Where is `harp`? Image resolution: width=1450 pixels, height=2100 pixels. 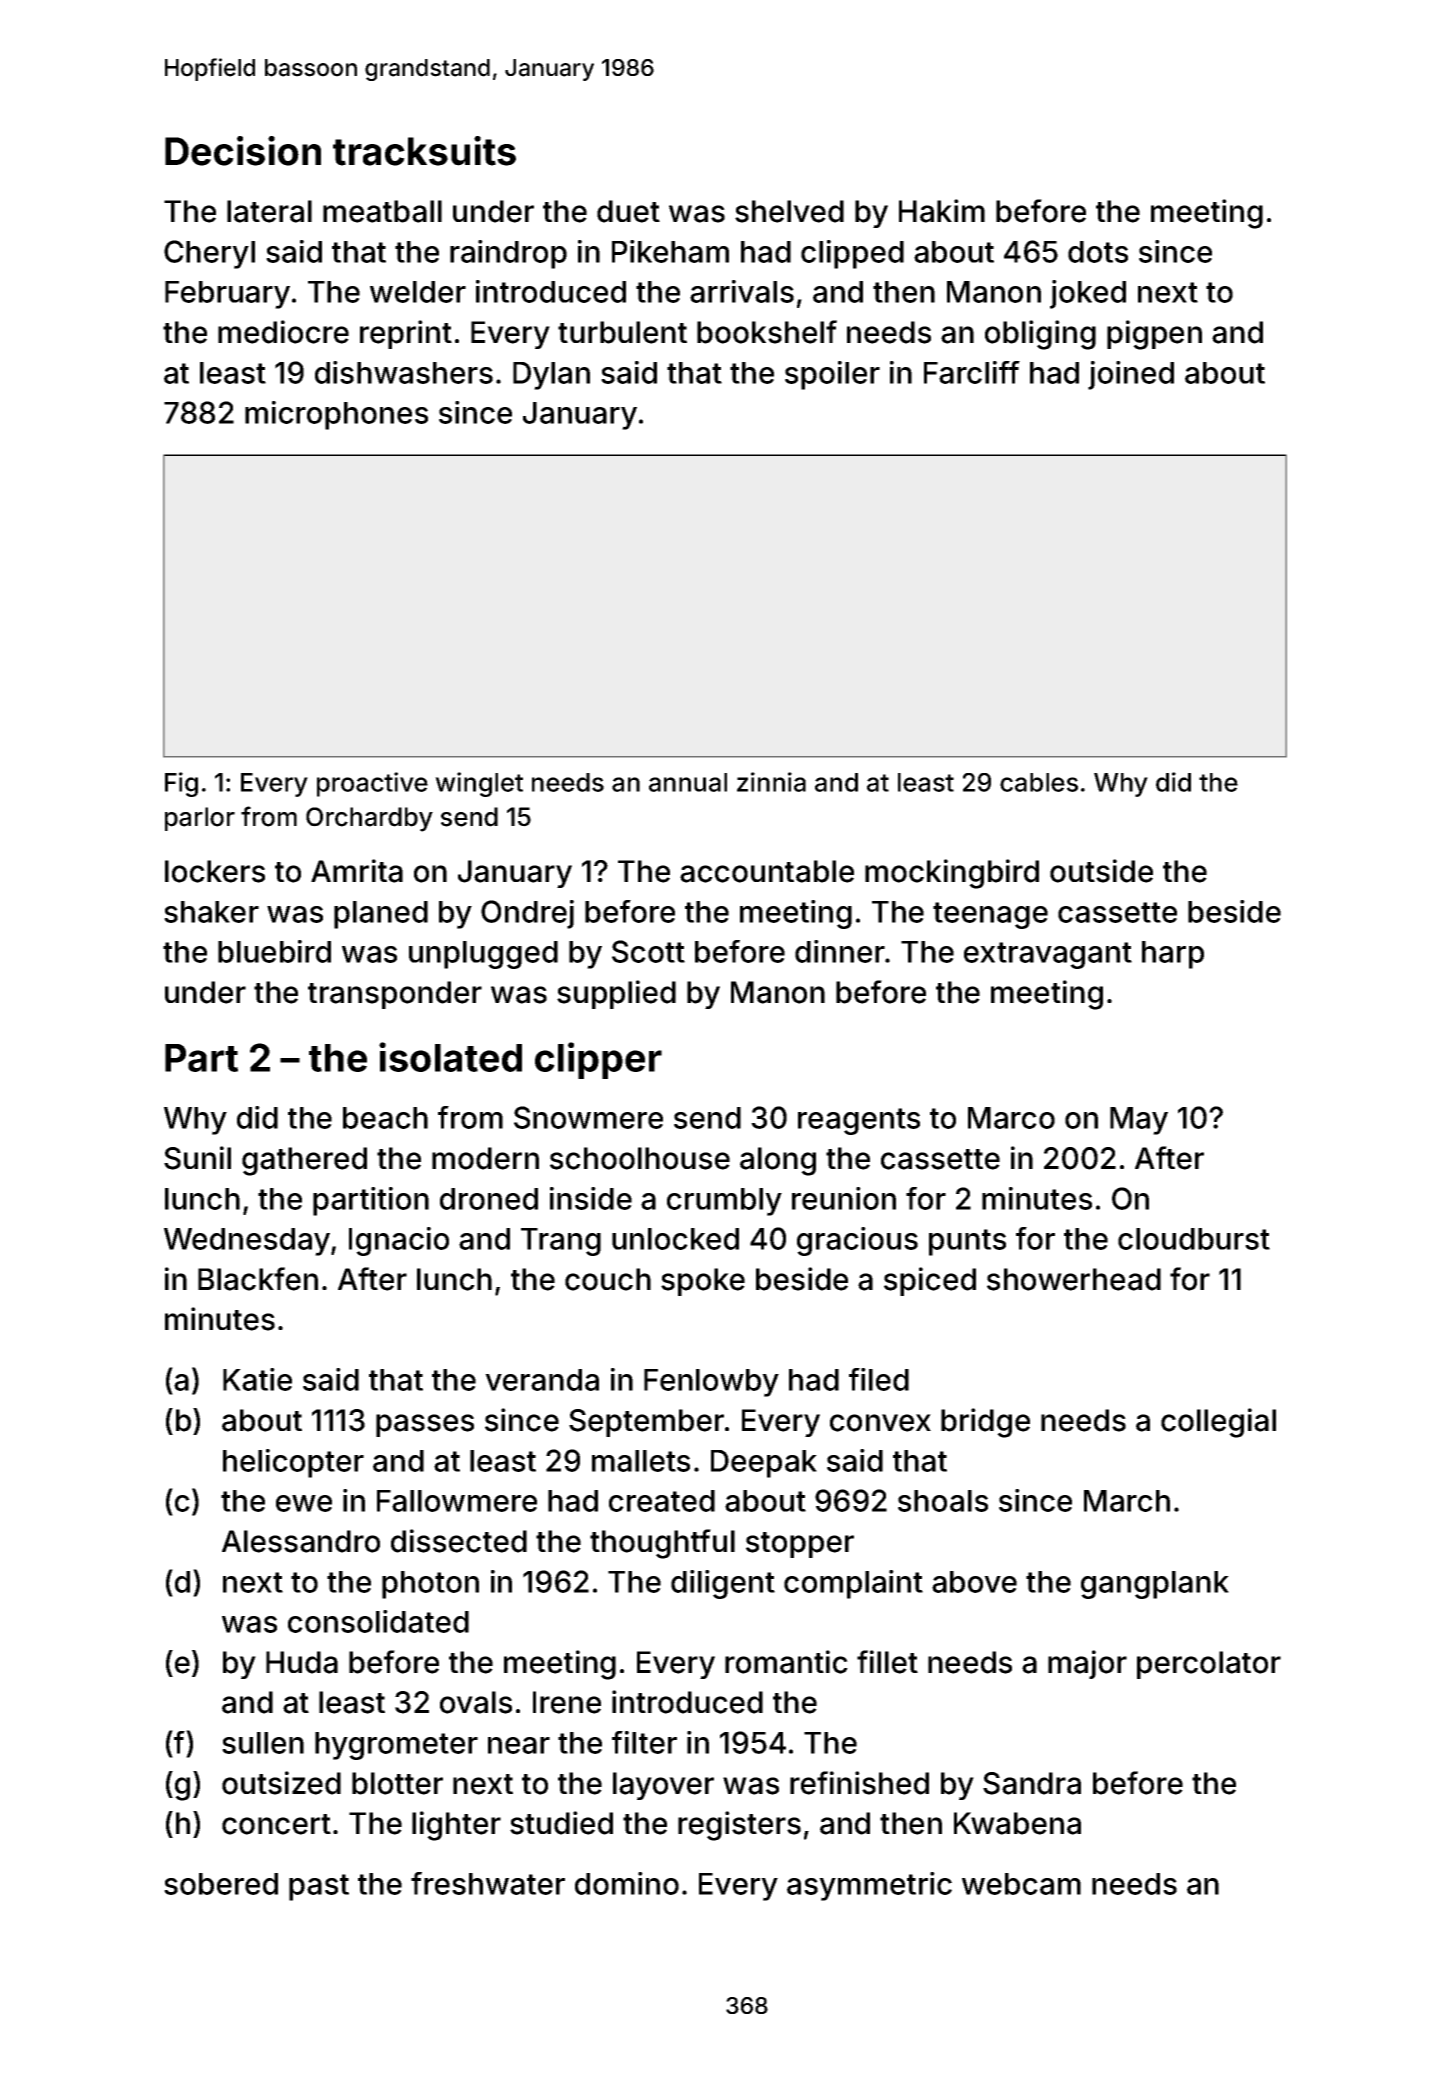 harp is located at coordinates (1173, 955).
